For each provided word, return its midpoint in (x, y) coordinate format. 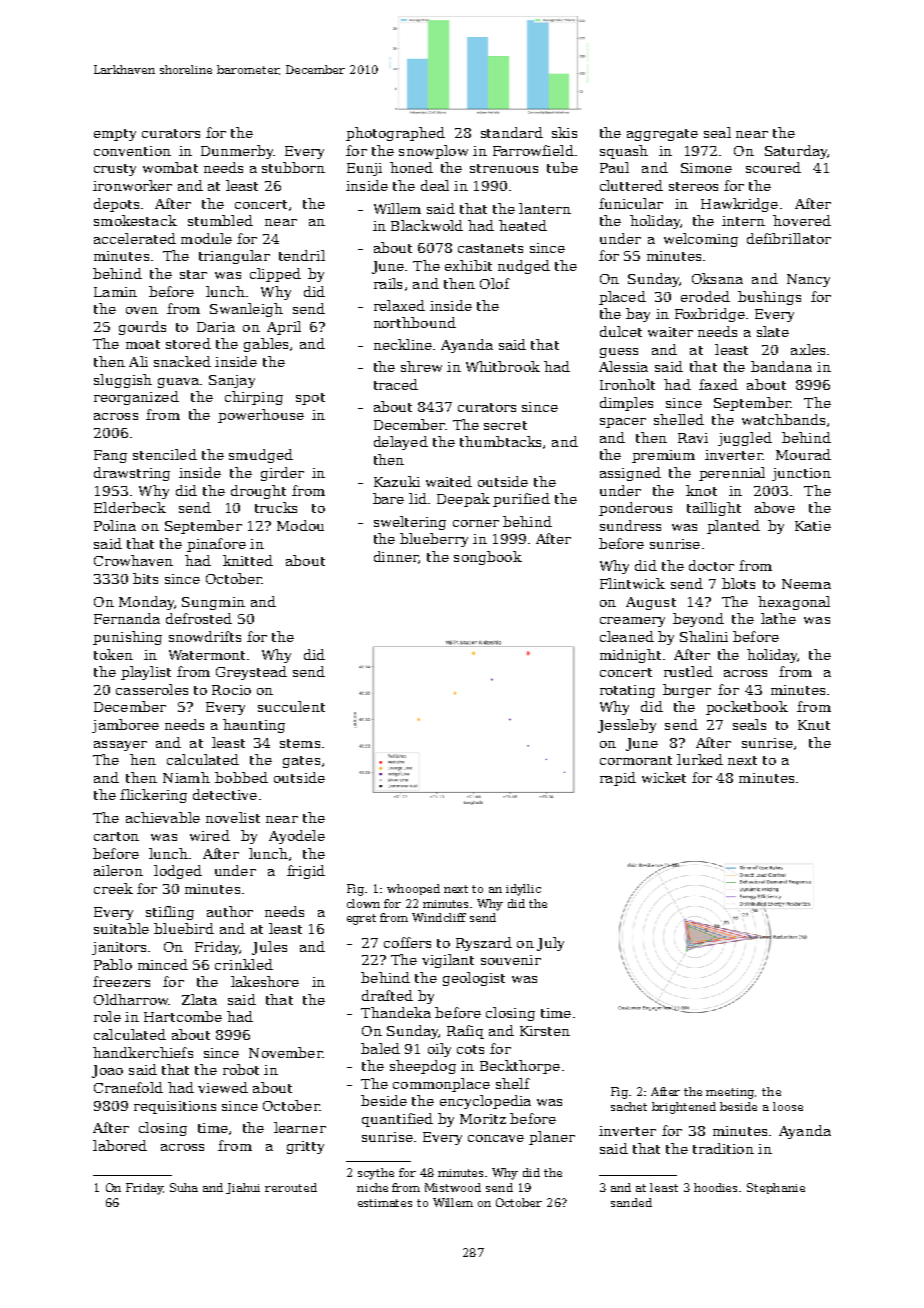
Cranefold (128, 1087)
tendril (302, 255)
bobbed (241, 777)
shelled (679, 419)
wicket (664, 777)
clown (363, 903)
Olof (495, 283)
